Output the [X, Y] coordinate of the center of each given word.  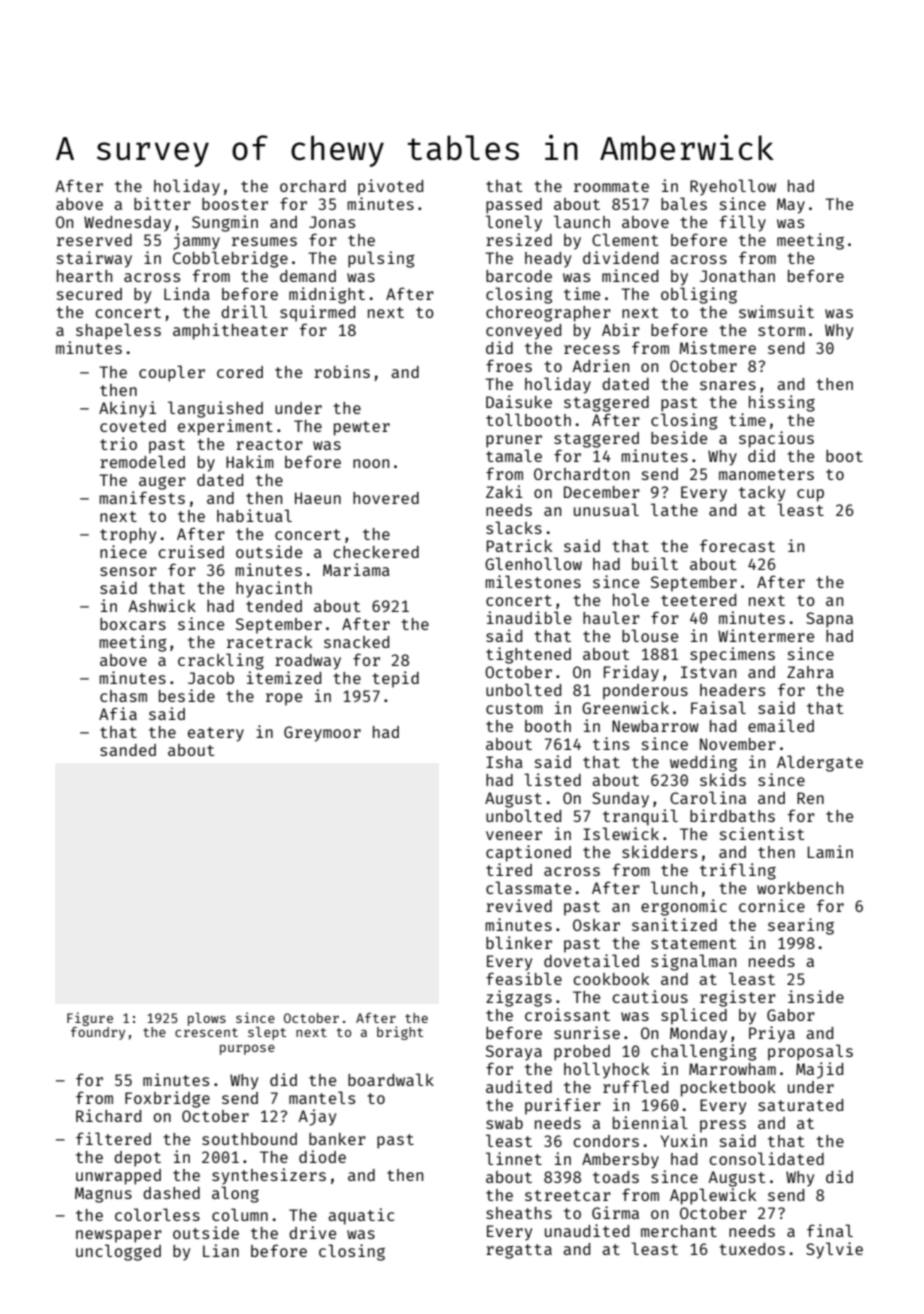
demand [308, 276]
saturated [800, 1105]
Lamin [830, 851]
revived [519, 905]
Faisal [718, 707]
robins [342, 371]
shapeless [118, 331]
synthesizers [269, 1176]
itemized [284, 677]
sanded [128, 750]
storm [781, 330]
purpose [247, 1050]
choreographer [548, 314]
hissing [782, 403]
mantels [322, 1097]
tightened [528, 655]
